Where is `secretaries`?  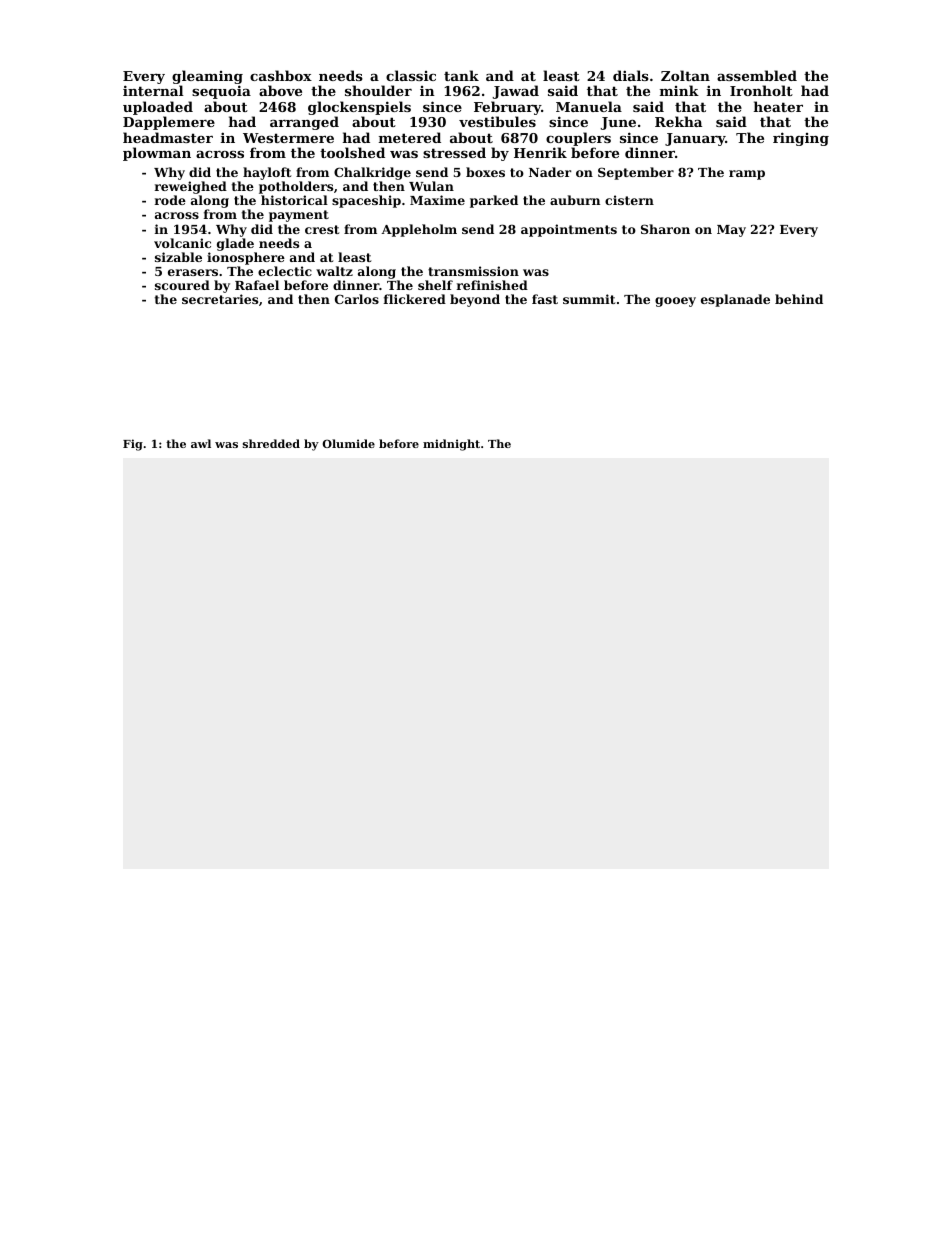
secretaries is located at coordinates (220, 299).
